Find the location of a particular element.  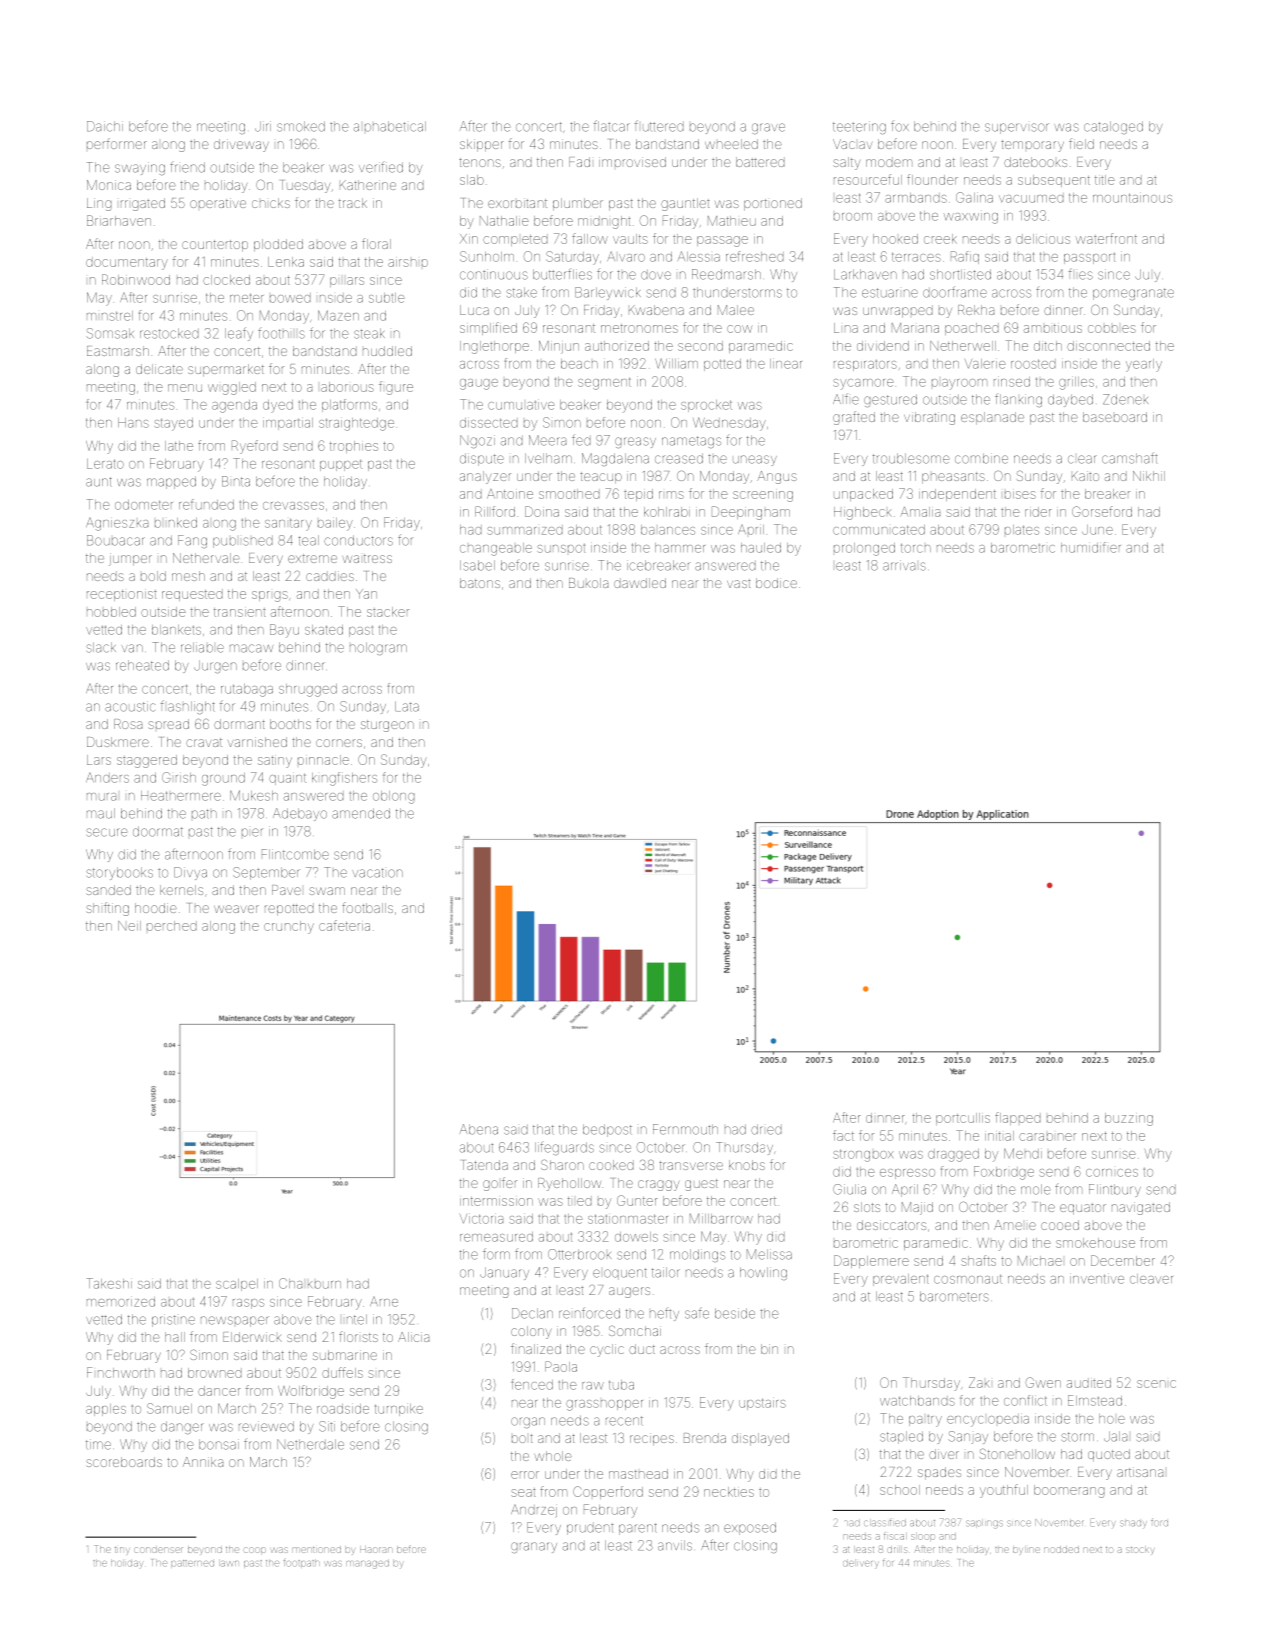

Brenda is located at coordinates (705, 1438).
